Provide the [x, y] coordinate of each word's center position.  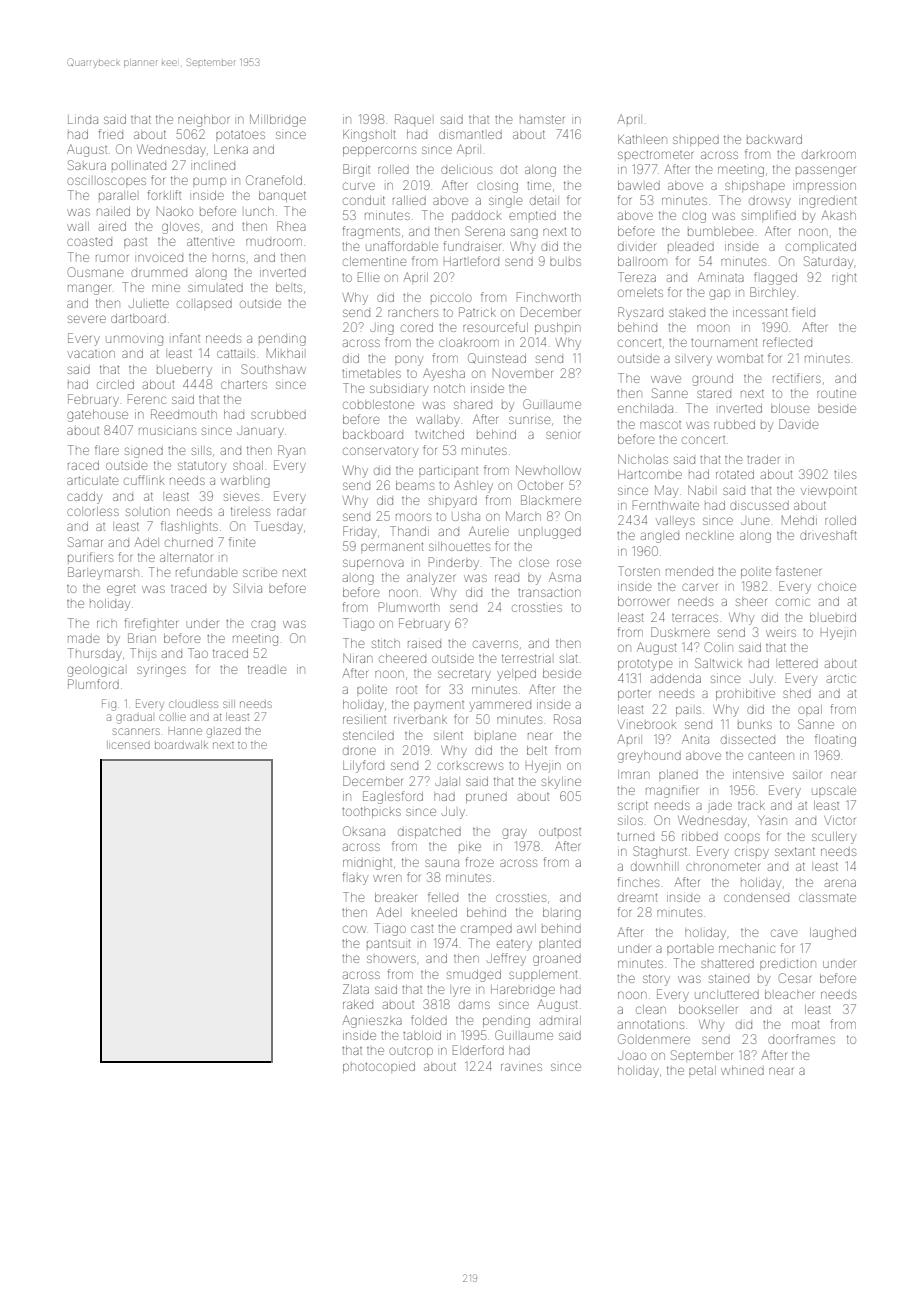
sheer [751, 602]
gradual [134, 719]
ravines [521, 1067]
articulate [92, 481]
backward [774, 139]
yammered [500, 706]
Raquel [413, 119]
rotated [735, 474]
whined [742, 1070]
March [523, 516]
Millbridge [278, 120]
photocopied [379, 1067]
